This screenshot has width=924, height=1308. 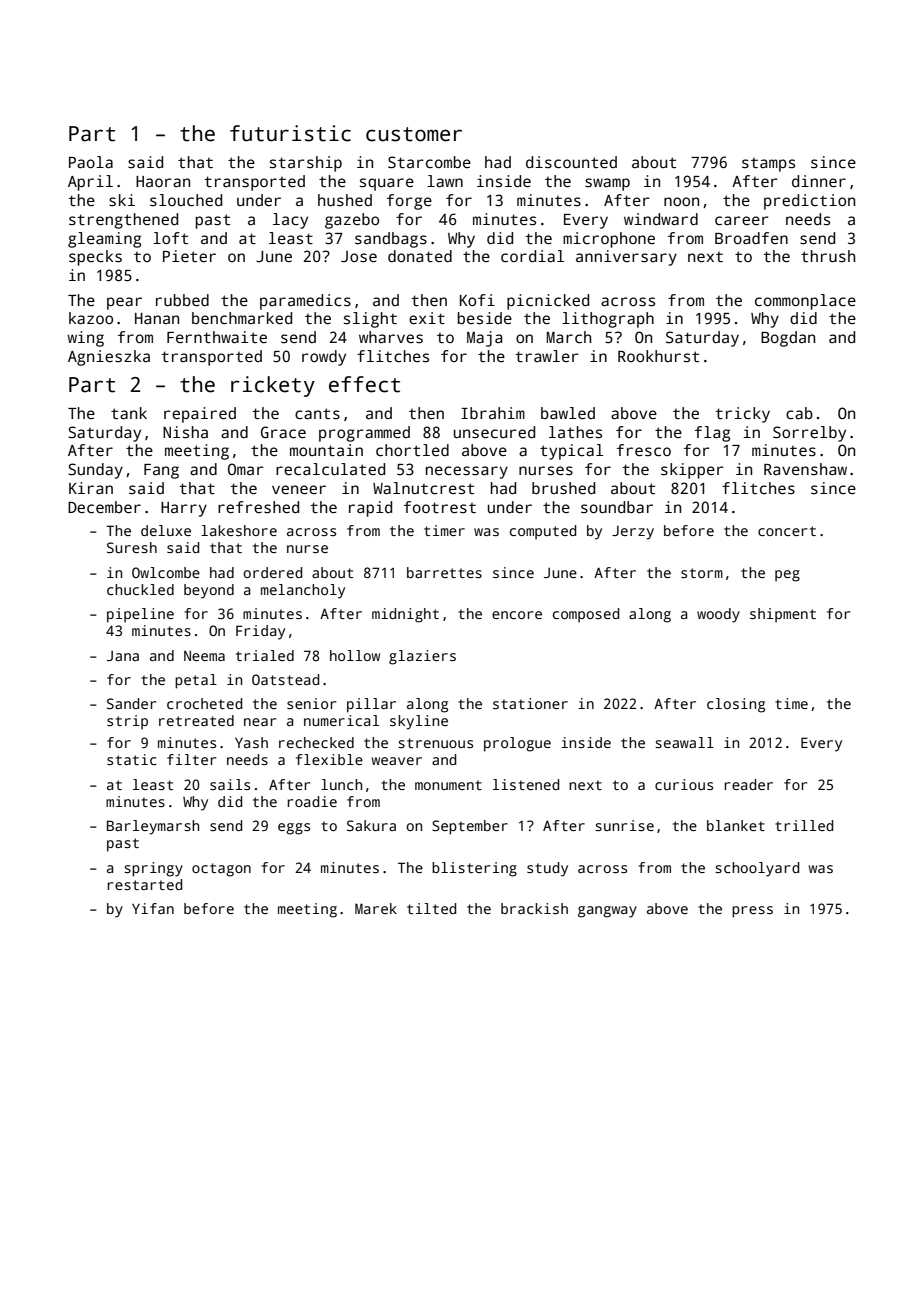 I want to click on prediction, so click(x=809, y=202).
